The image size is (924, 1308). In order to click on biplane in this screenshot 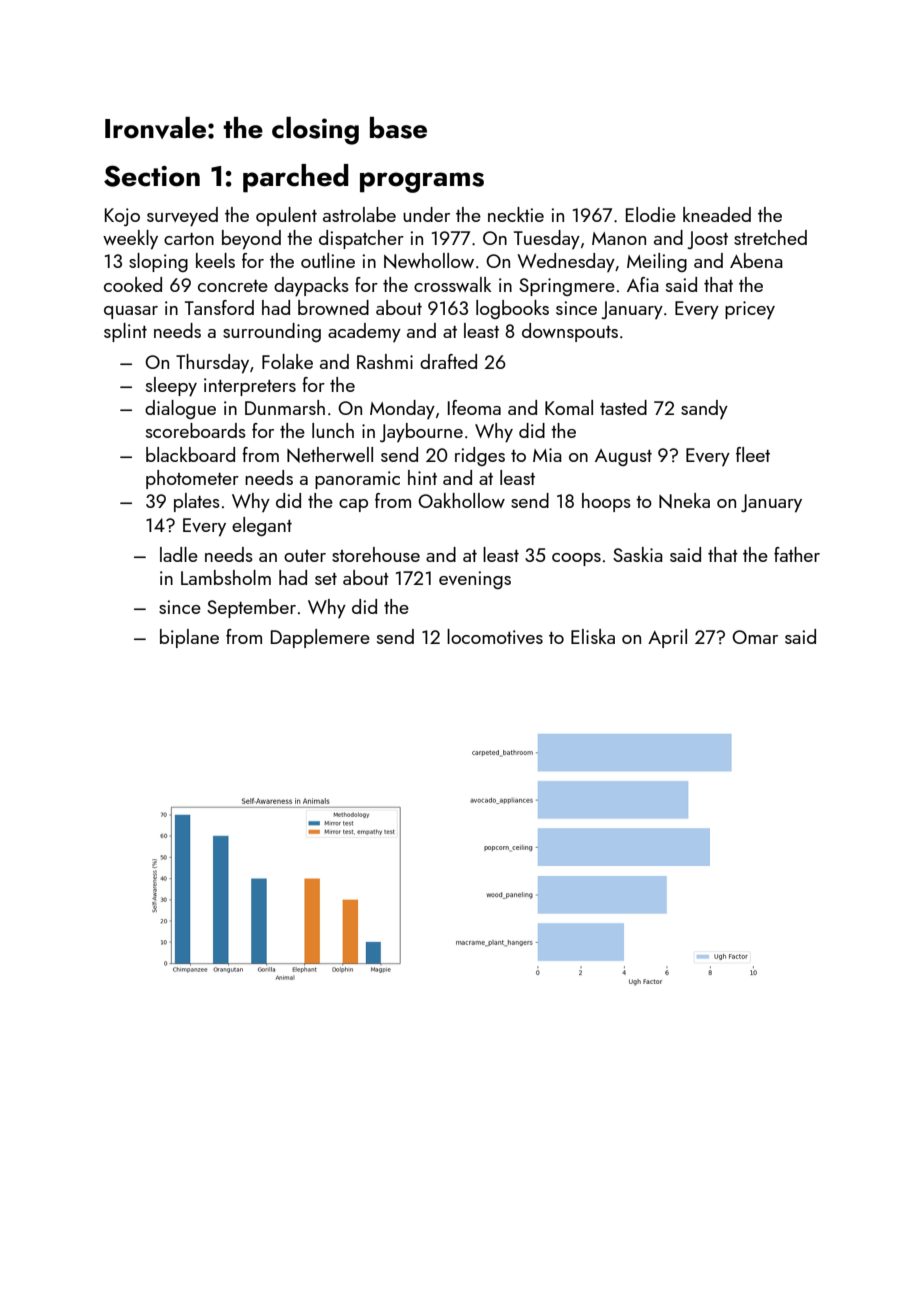, I will do `click(189, 638)`.
